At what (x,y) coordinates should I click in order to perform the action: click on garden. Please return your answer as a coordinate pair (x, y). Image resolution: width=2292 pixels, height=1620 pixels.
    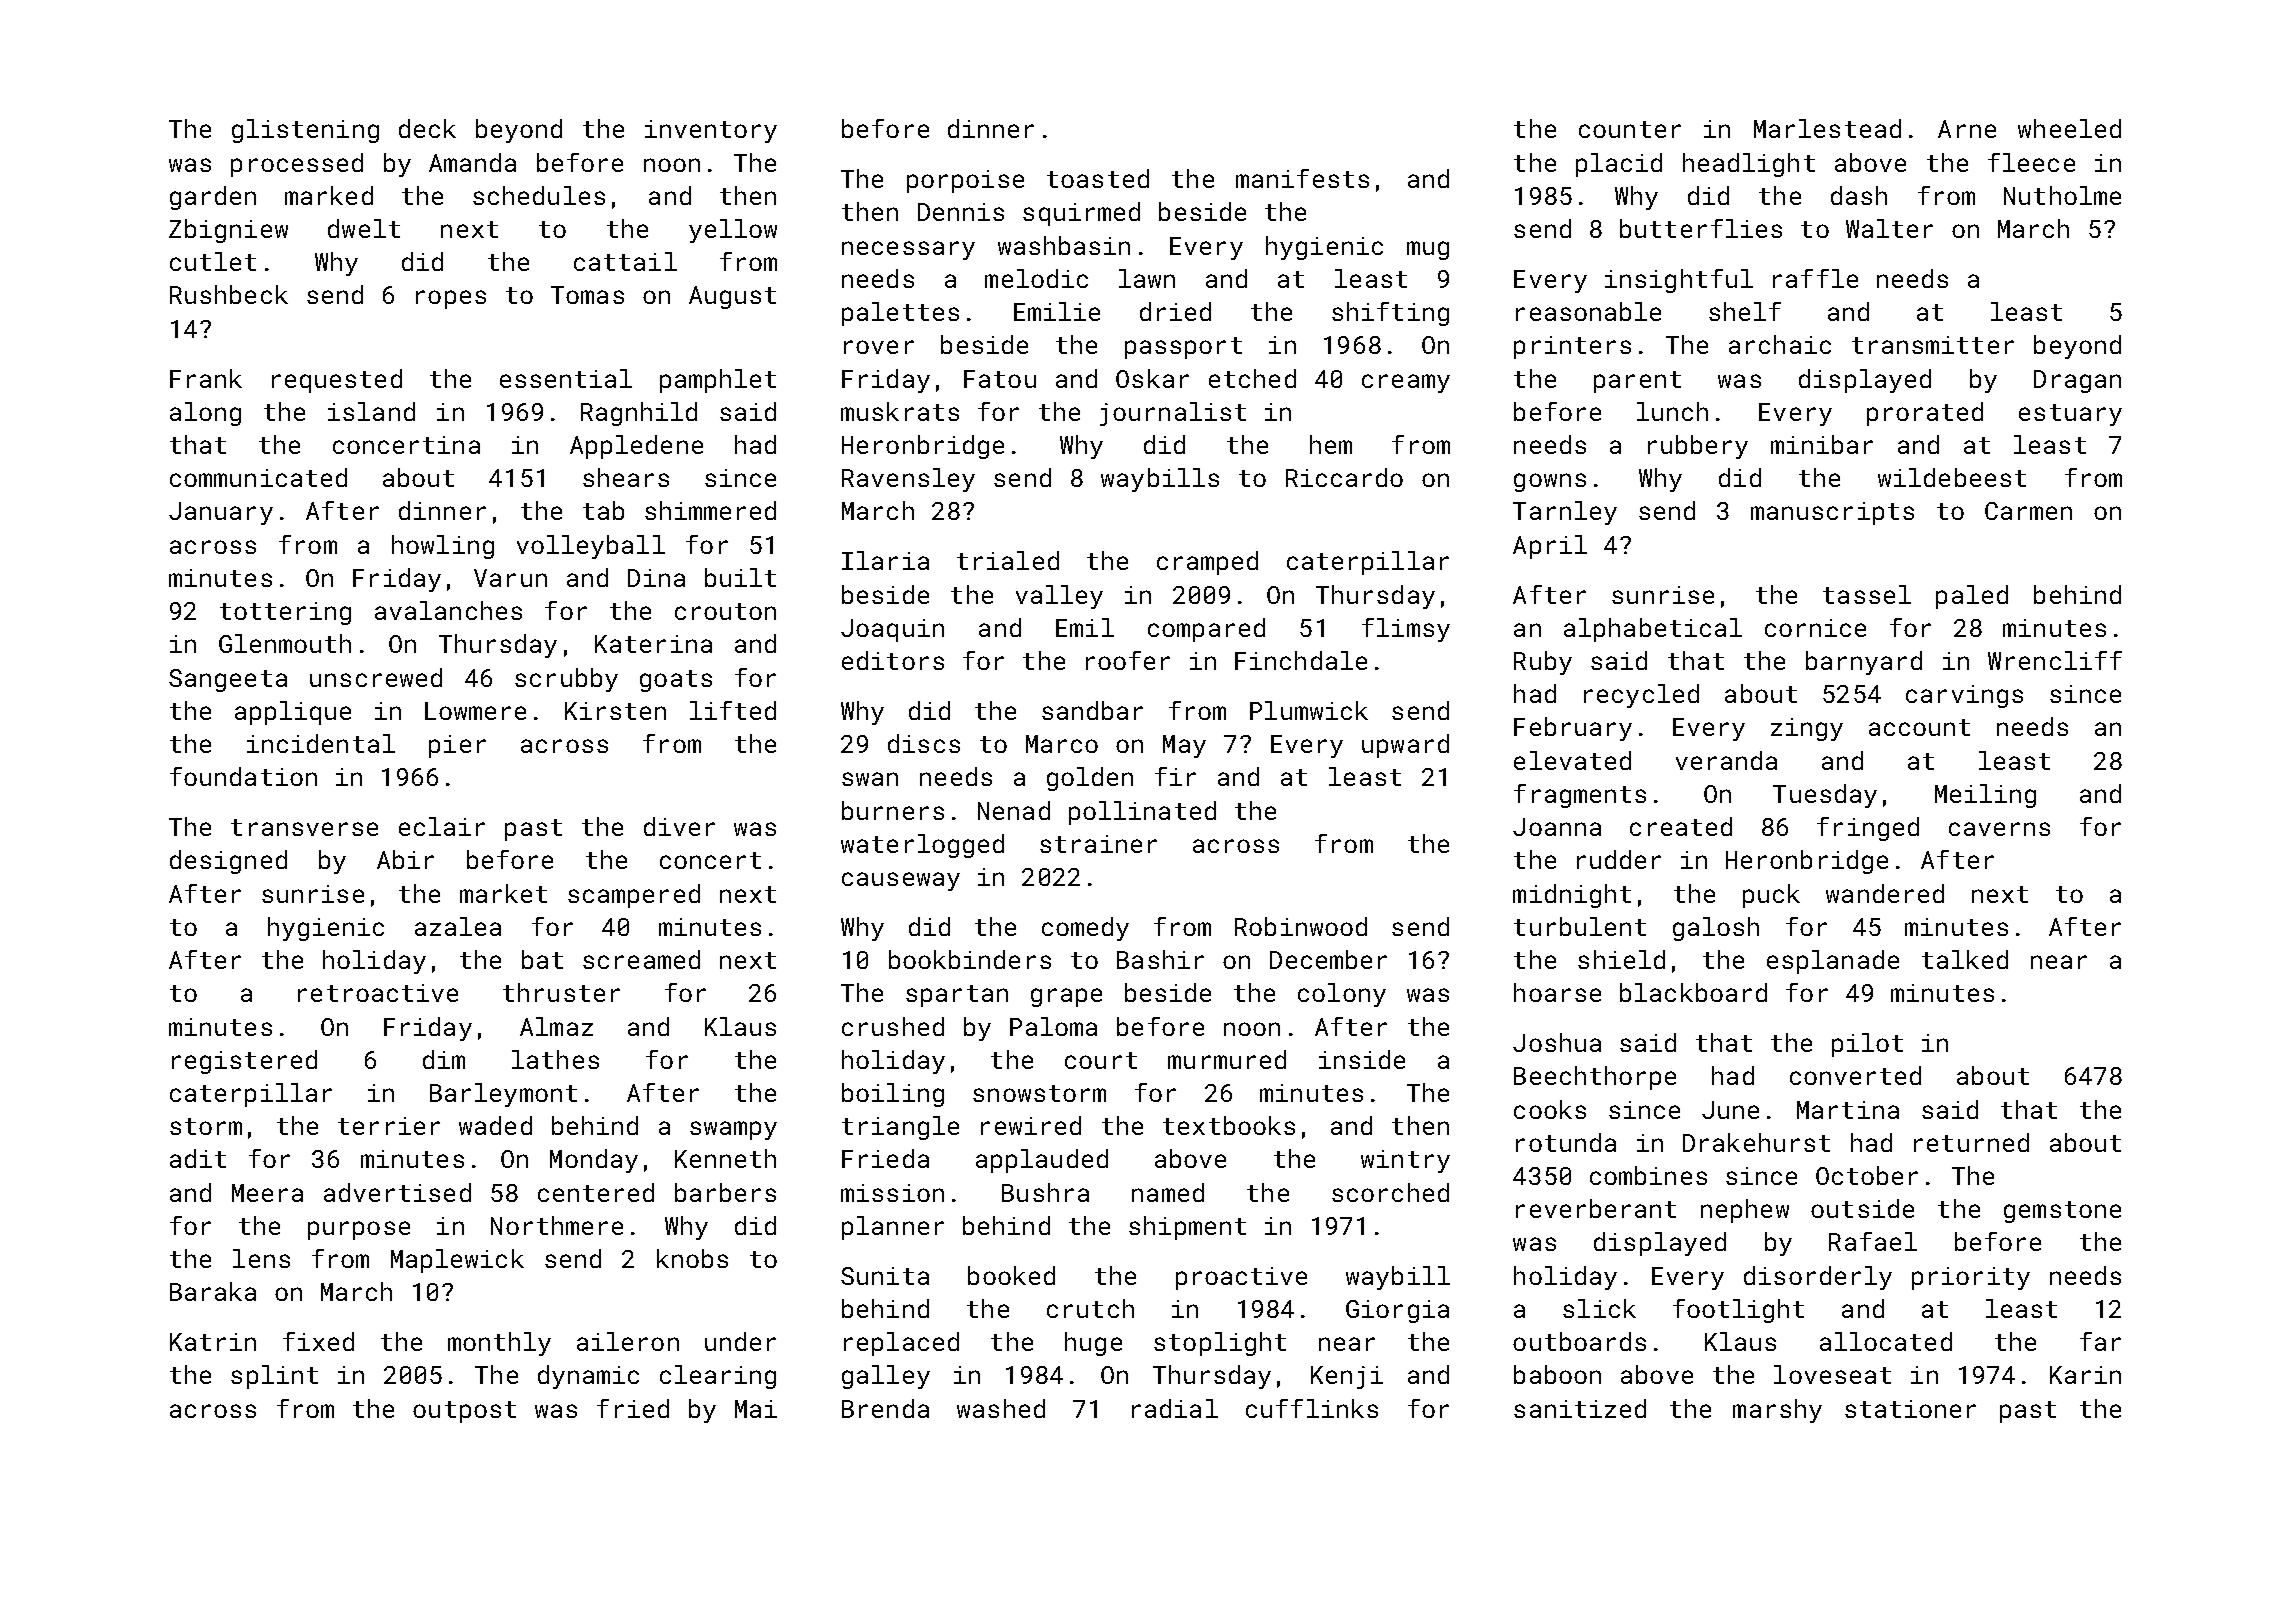
    Looking at the image, I should click on (213, 198).
